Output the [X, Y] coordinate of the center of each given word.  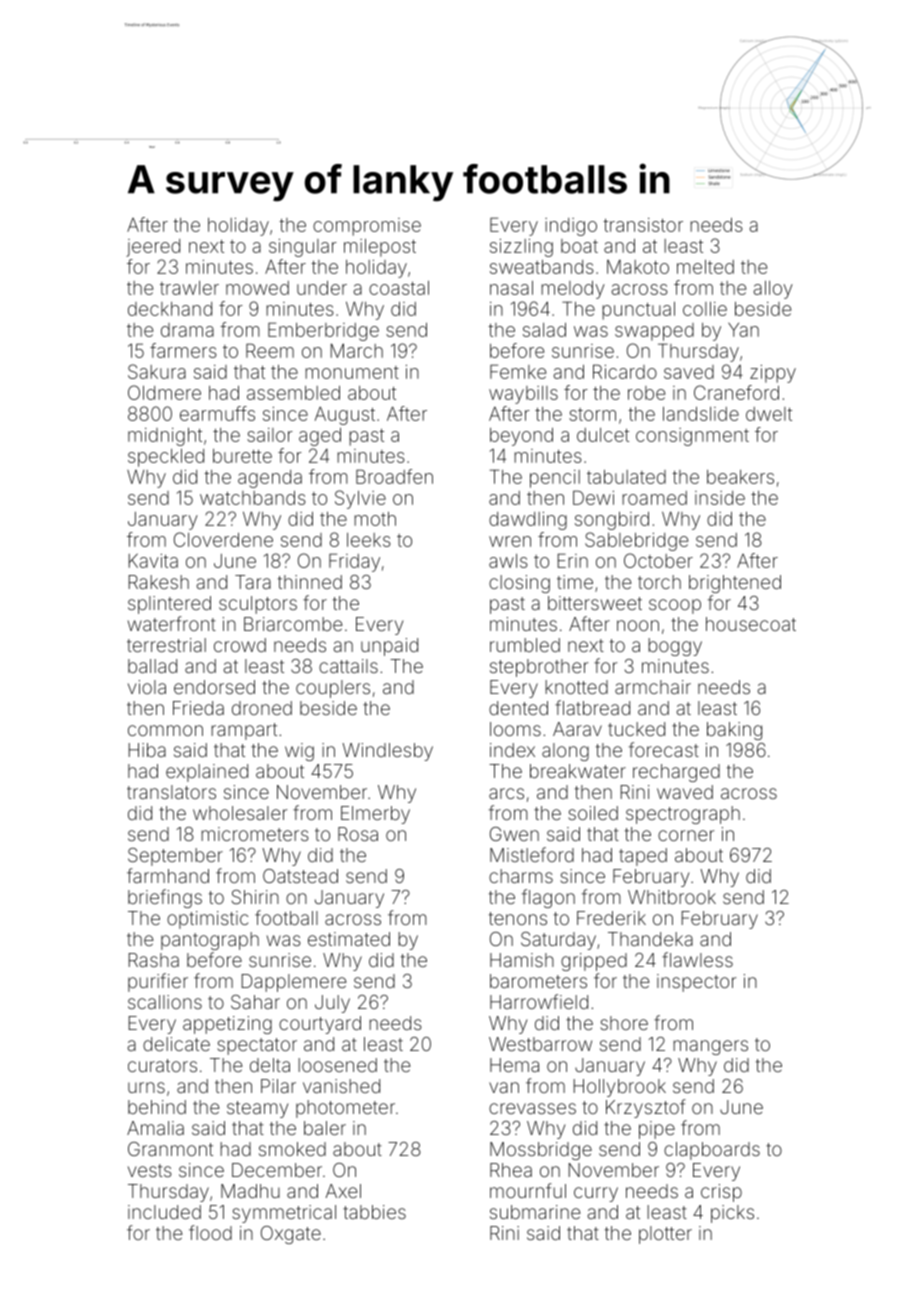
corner [686, 835]
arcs [506, 793]
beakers [740, 477]
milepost [380, 248]
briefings [165, 898]
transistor [643, 225]
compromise [367, 227]
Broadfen [394, 476]
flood [210, 1232]
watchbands [252, 498]
